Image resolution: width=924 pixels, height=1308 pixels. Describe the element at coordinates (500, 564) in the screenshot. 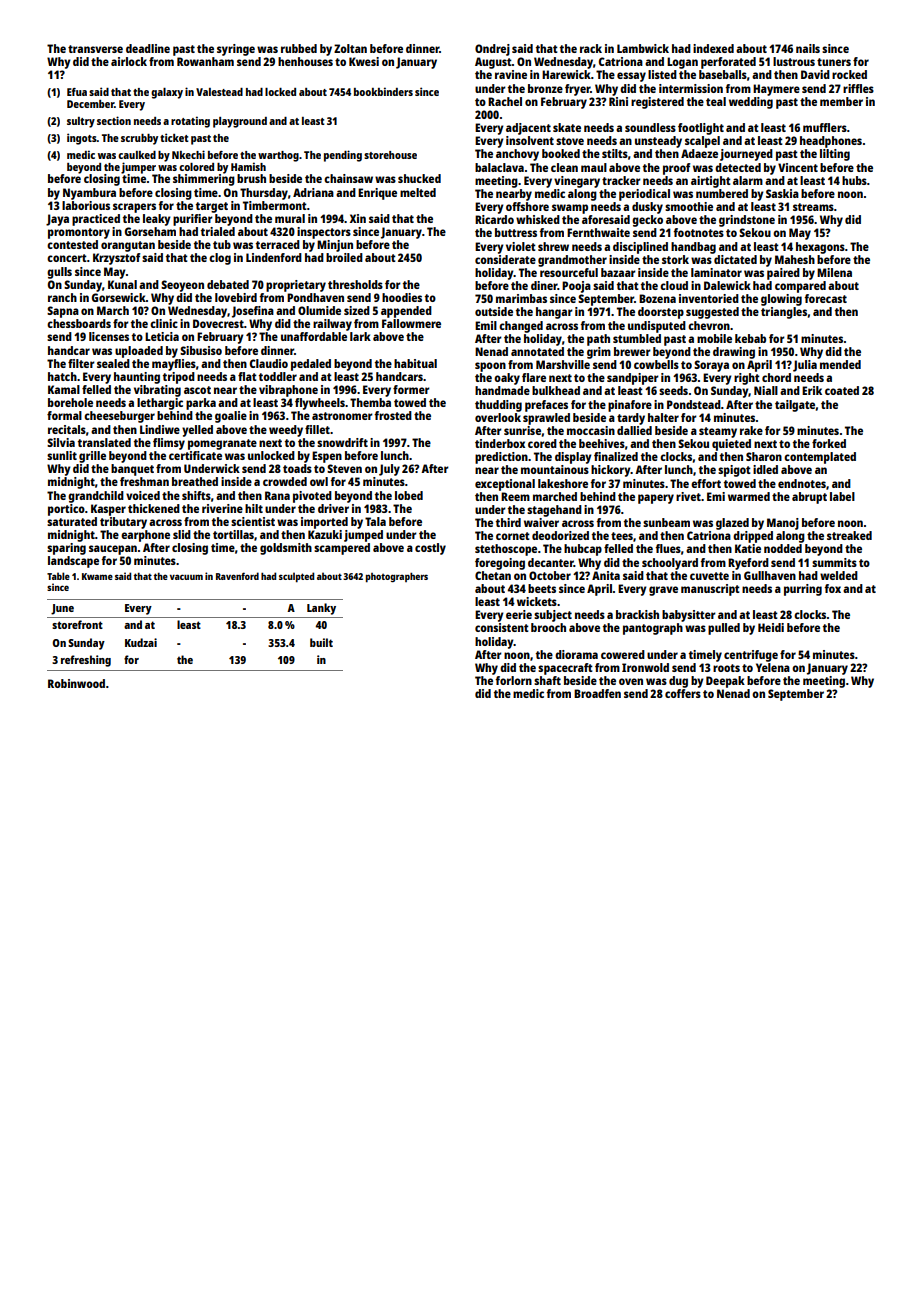

I see `foregoing` at that location.
